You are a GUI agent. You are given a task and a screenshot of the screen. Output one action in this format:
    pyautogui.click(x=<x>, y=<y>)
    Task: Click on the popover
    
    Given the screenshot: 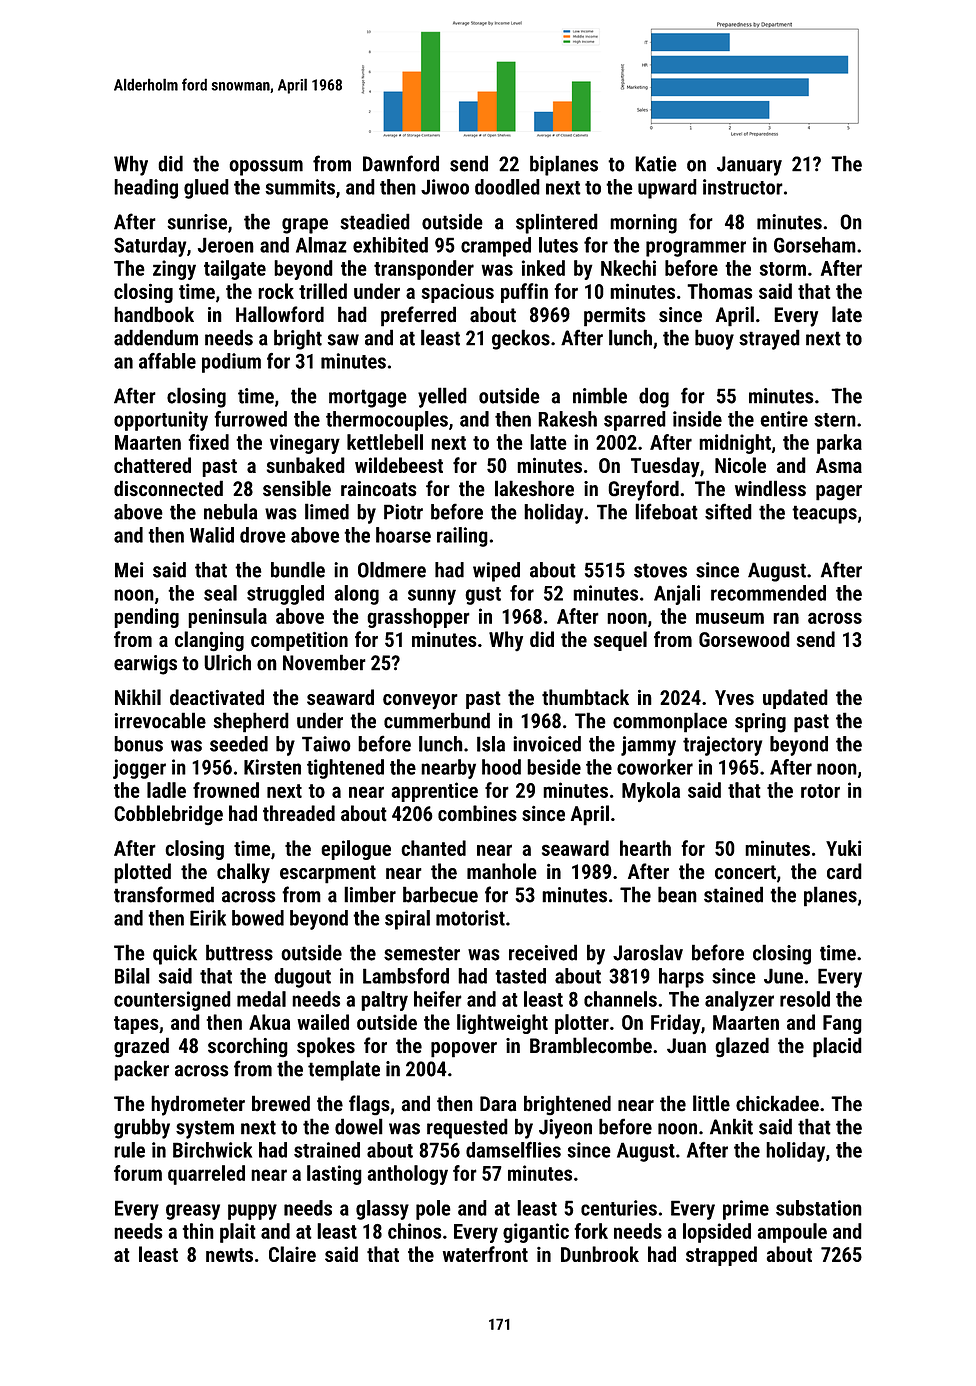 What is the action you would take?
    pyautogui.click(x=464, y=1050)
